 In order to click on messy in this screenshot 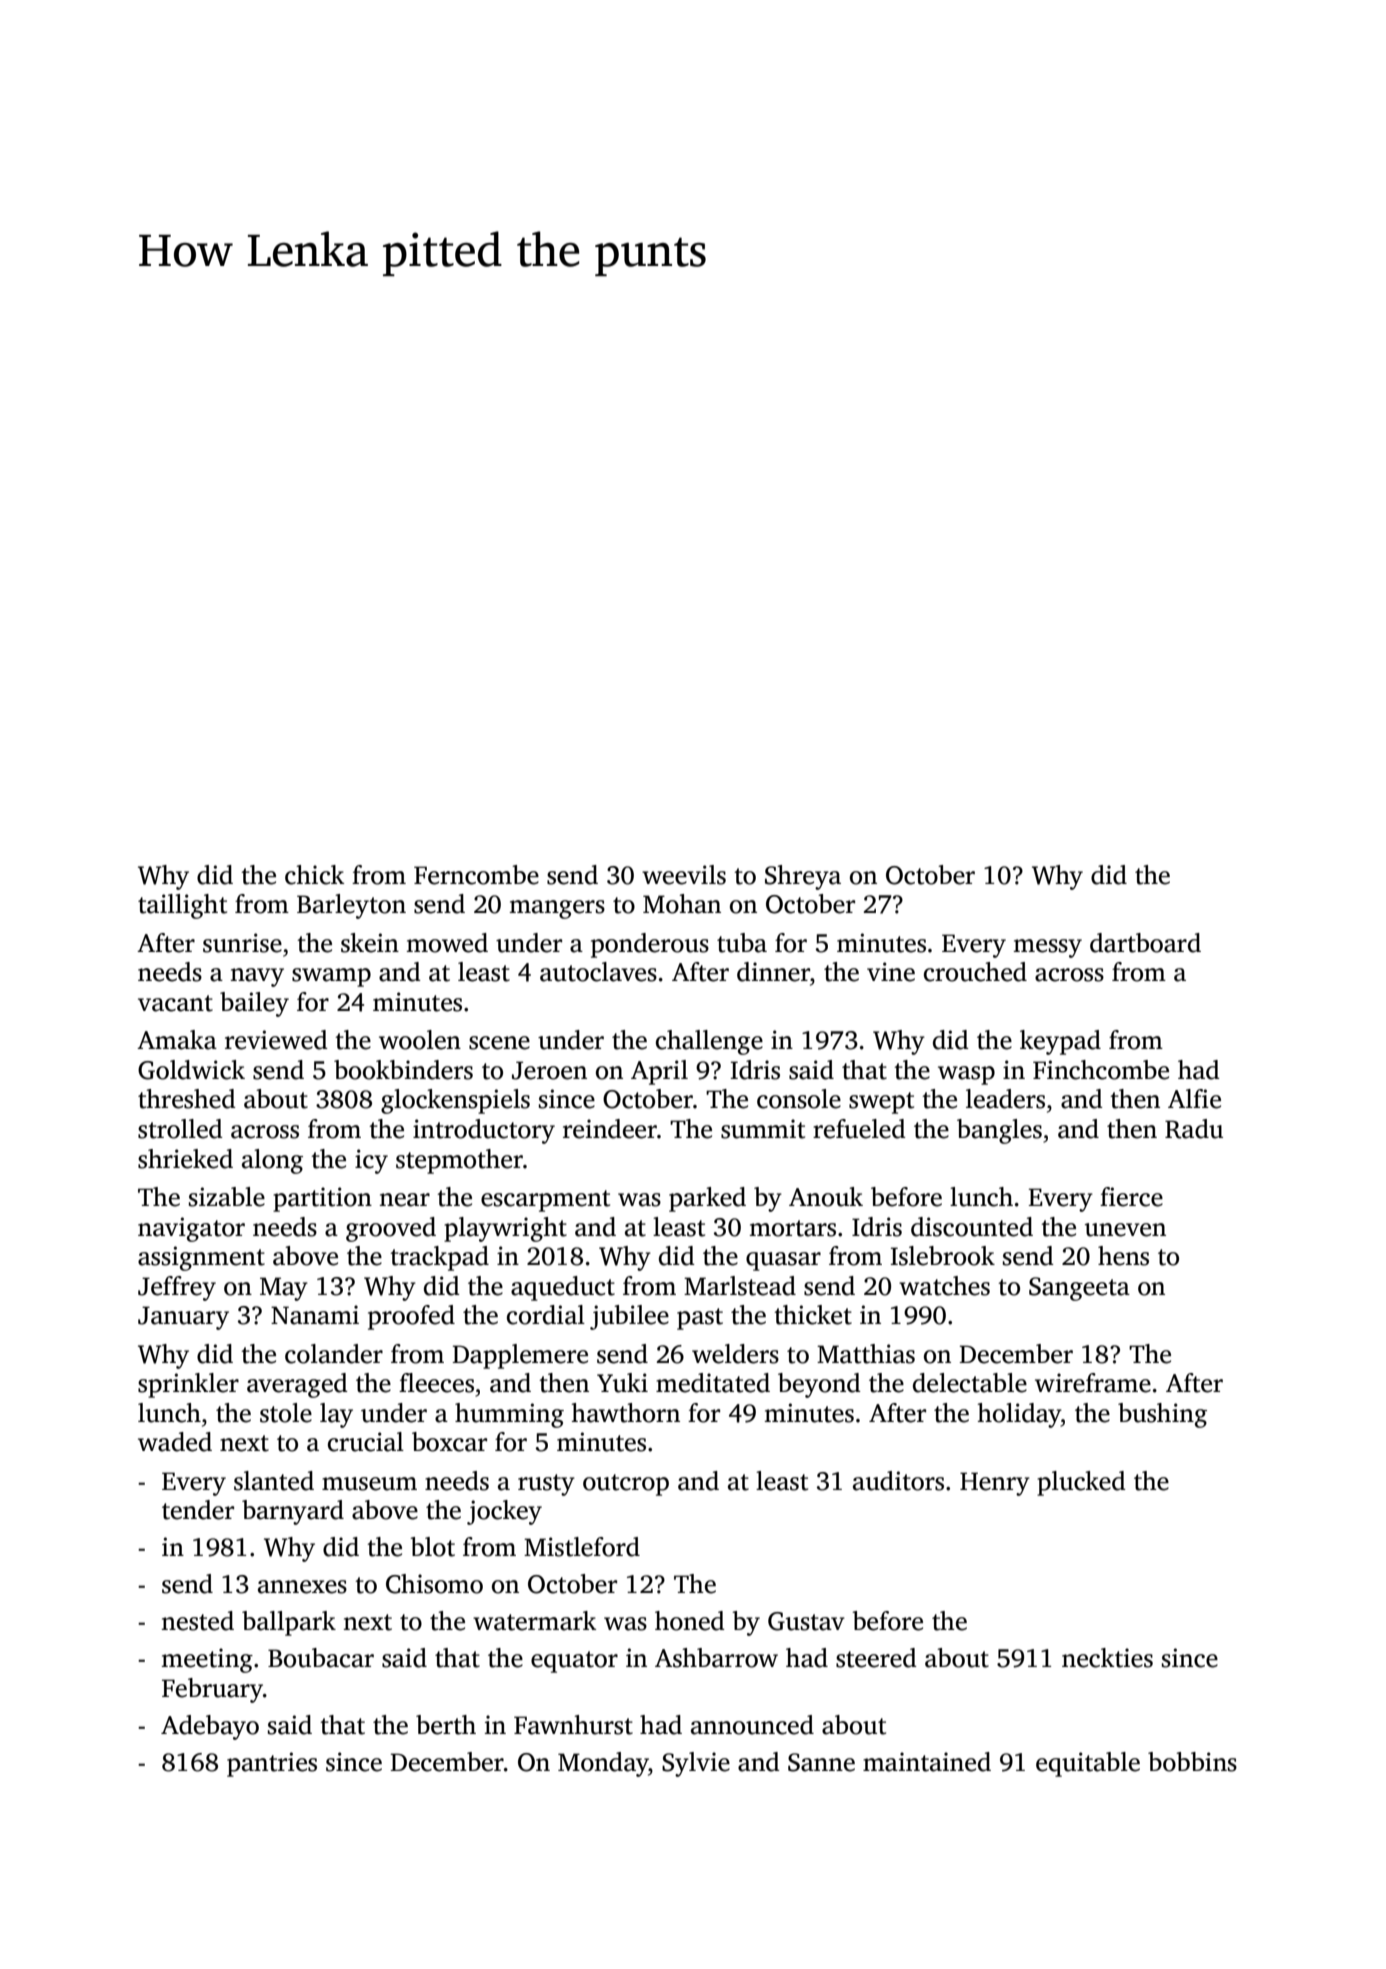, I will do `click(1047, 948)`.
